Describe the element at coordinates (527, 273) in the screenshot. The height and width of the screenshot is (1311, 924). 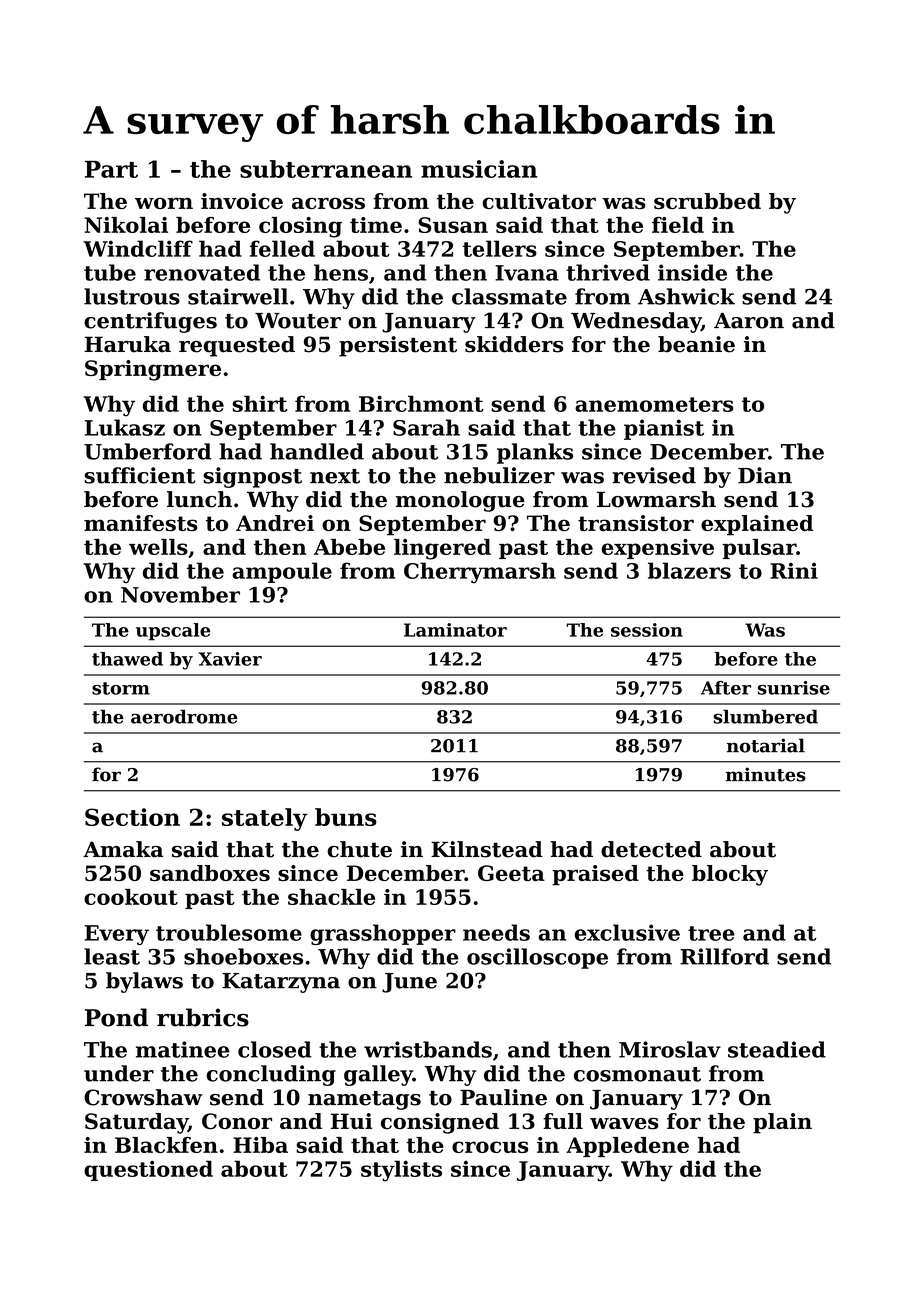
I see `Ivana` at that location.
